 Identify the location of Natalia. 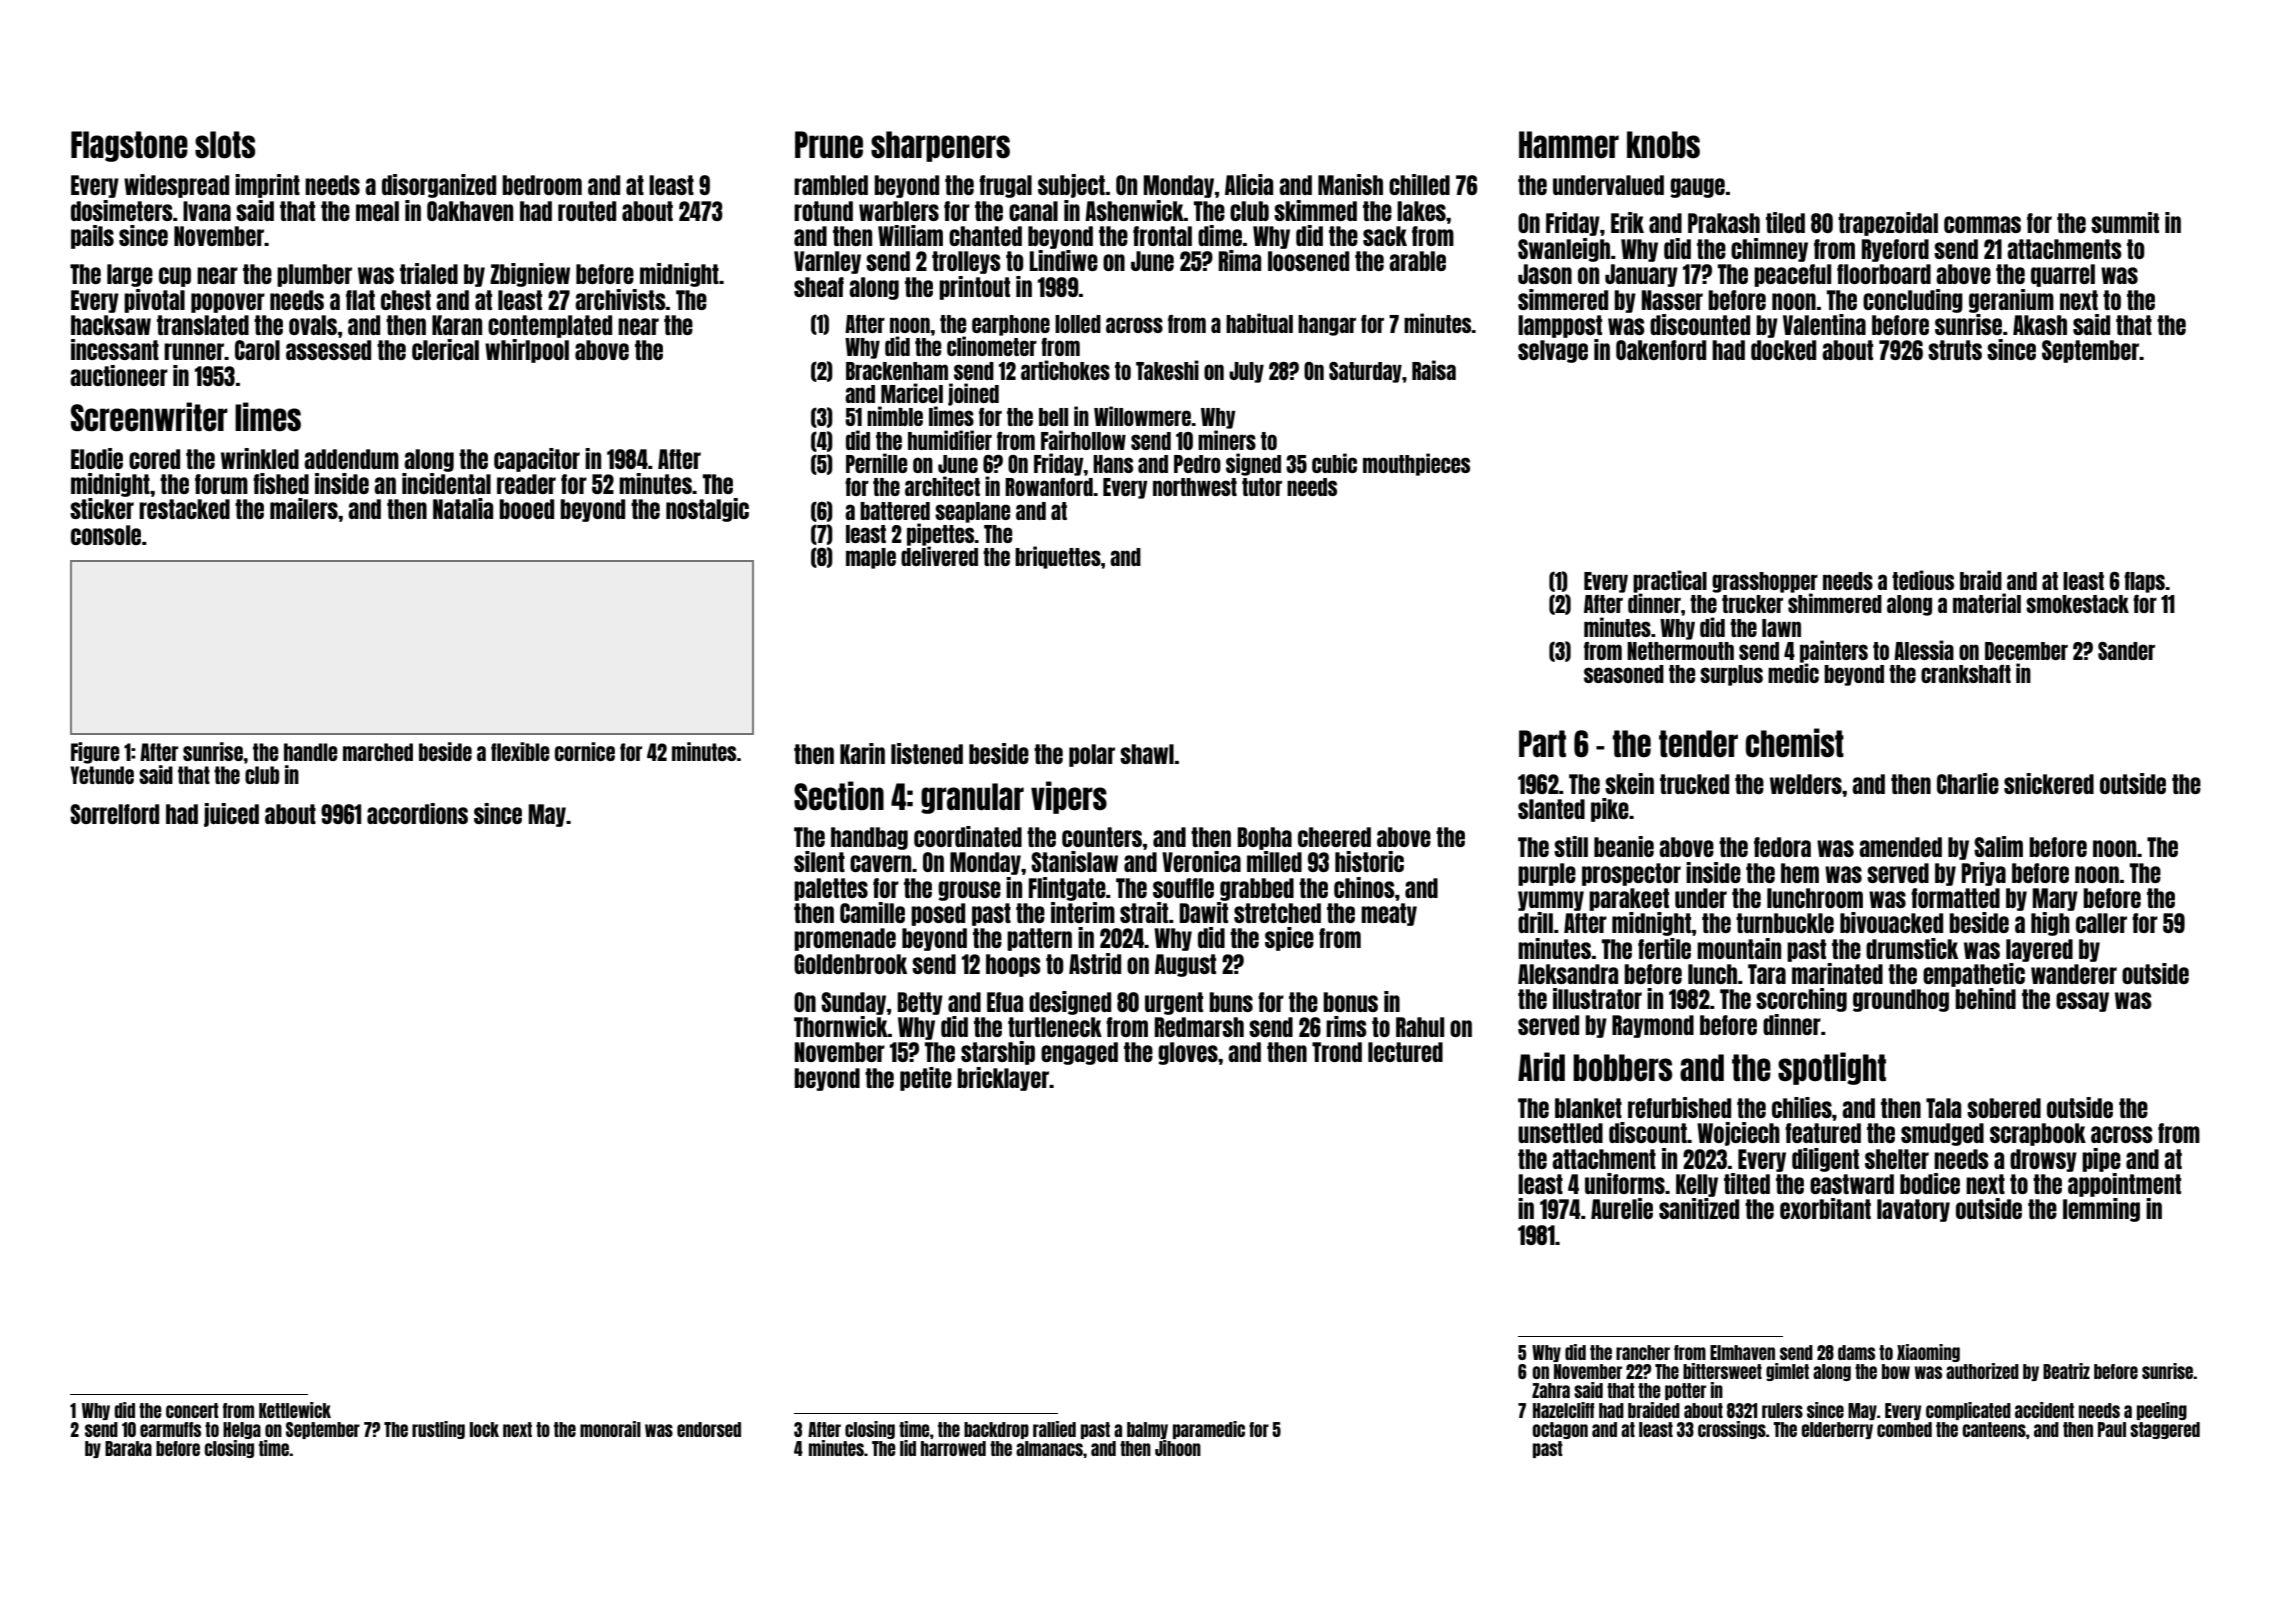
(463, 508).
